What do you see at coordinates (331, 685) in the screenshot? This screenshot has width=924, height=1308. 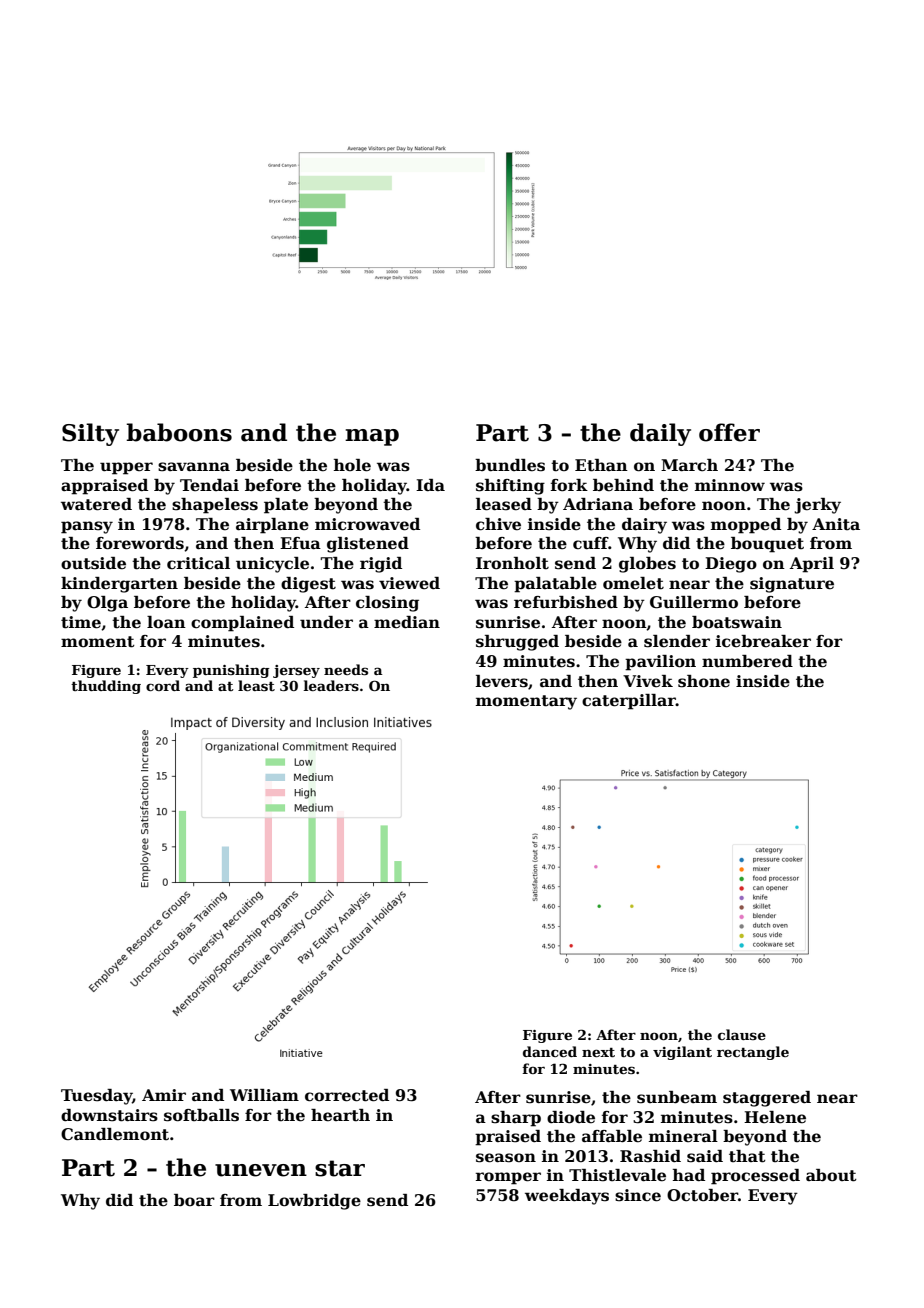 I see `leaders` at bounding box center [331, 685].
